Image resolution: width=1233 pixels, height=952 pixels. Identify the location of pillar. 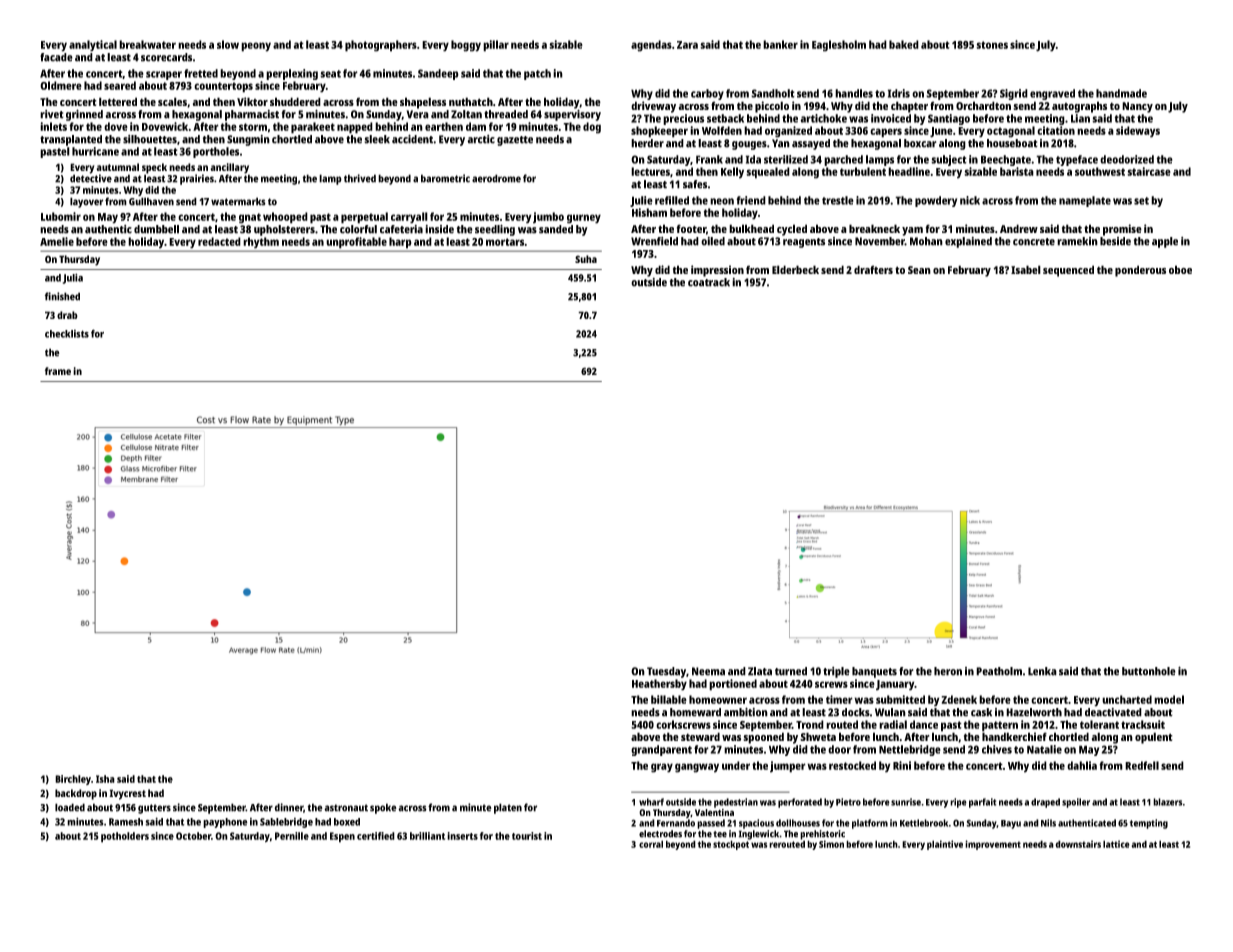
(496, 46).
